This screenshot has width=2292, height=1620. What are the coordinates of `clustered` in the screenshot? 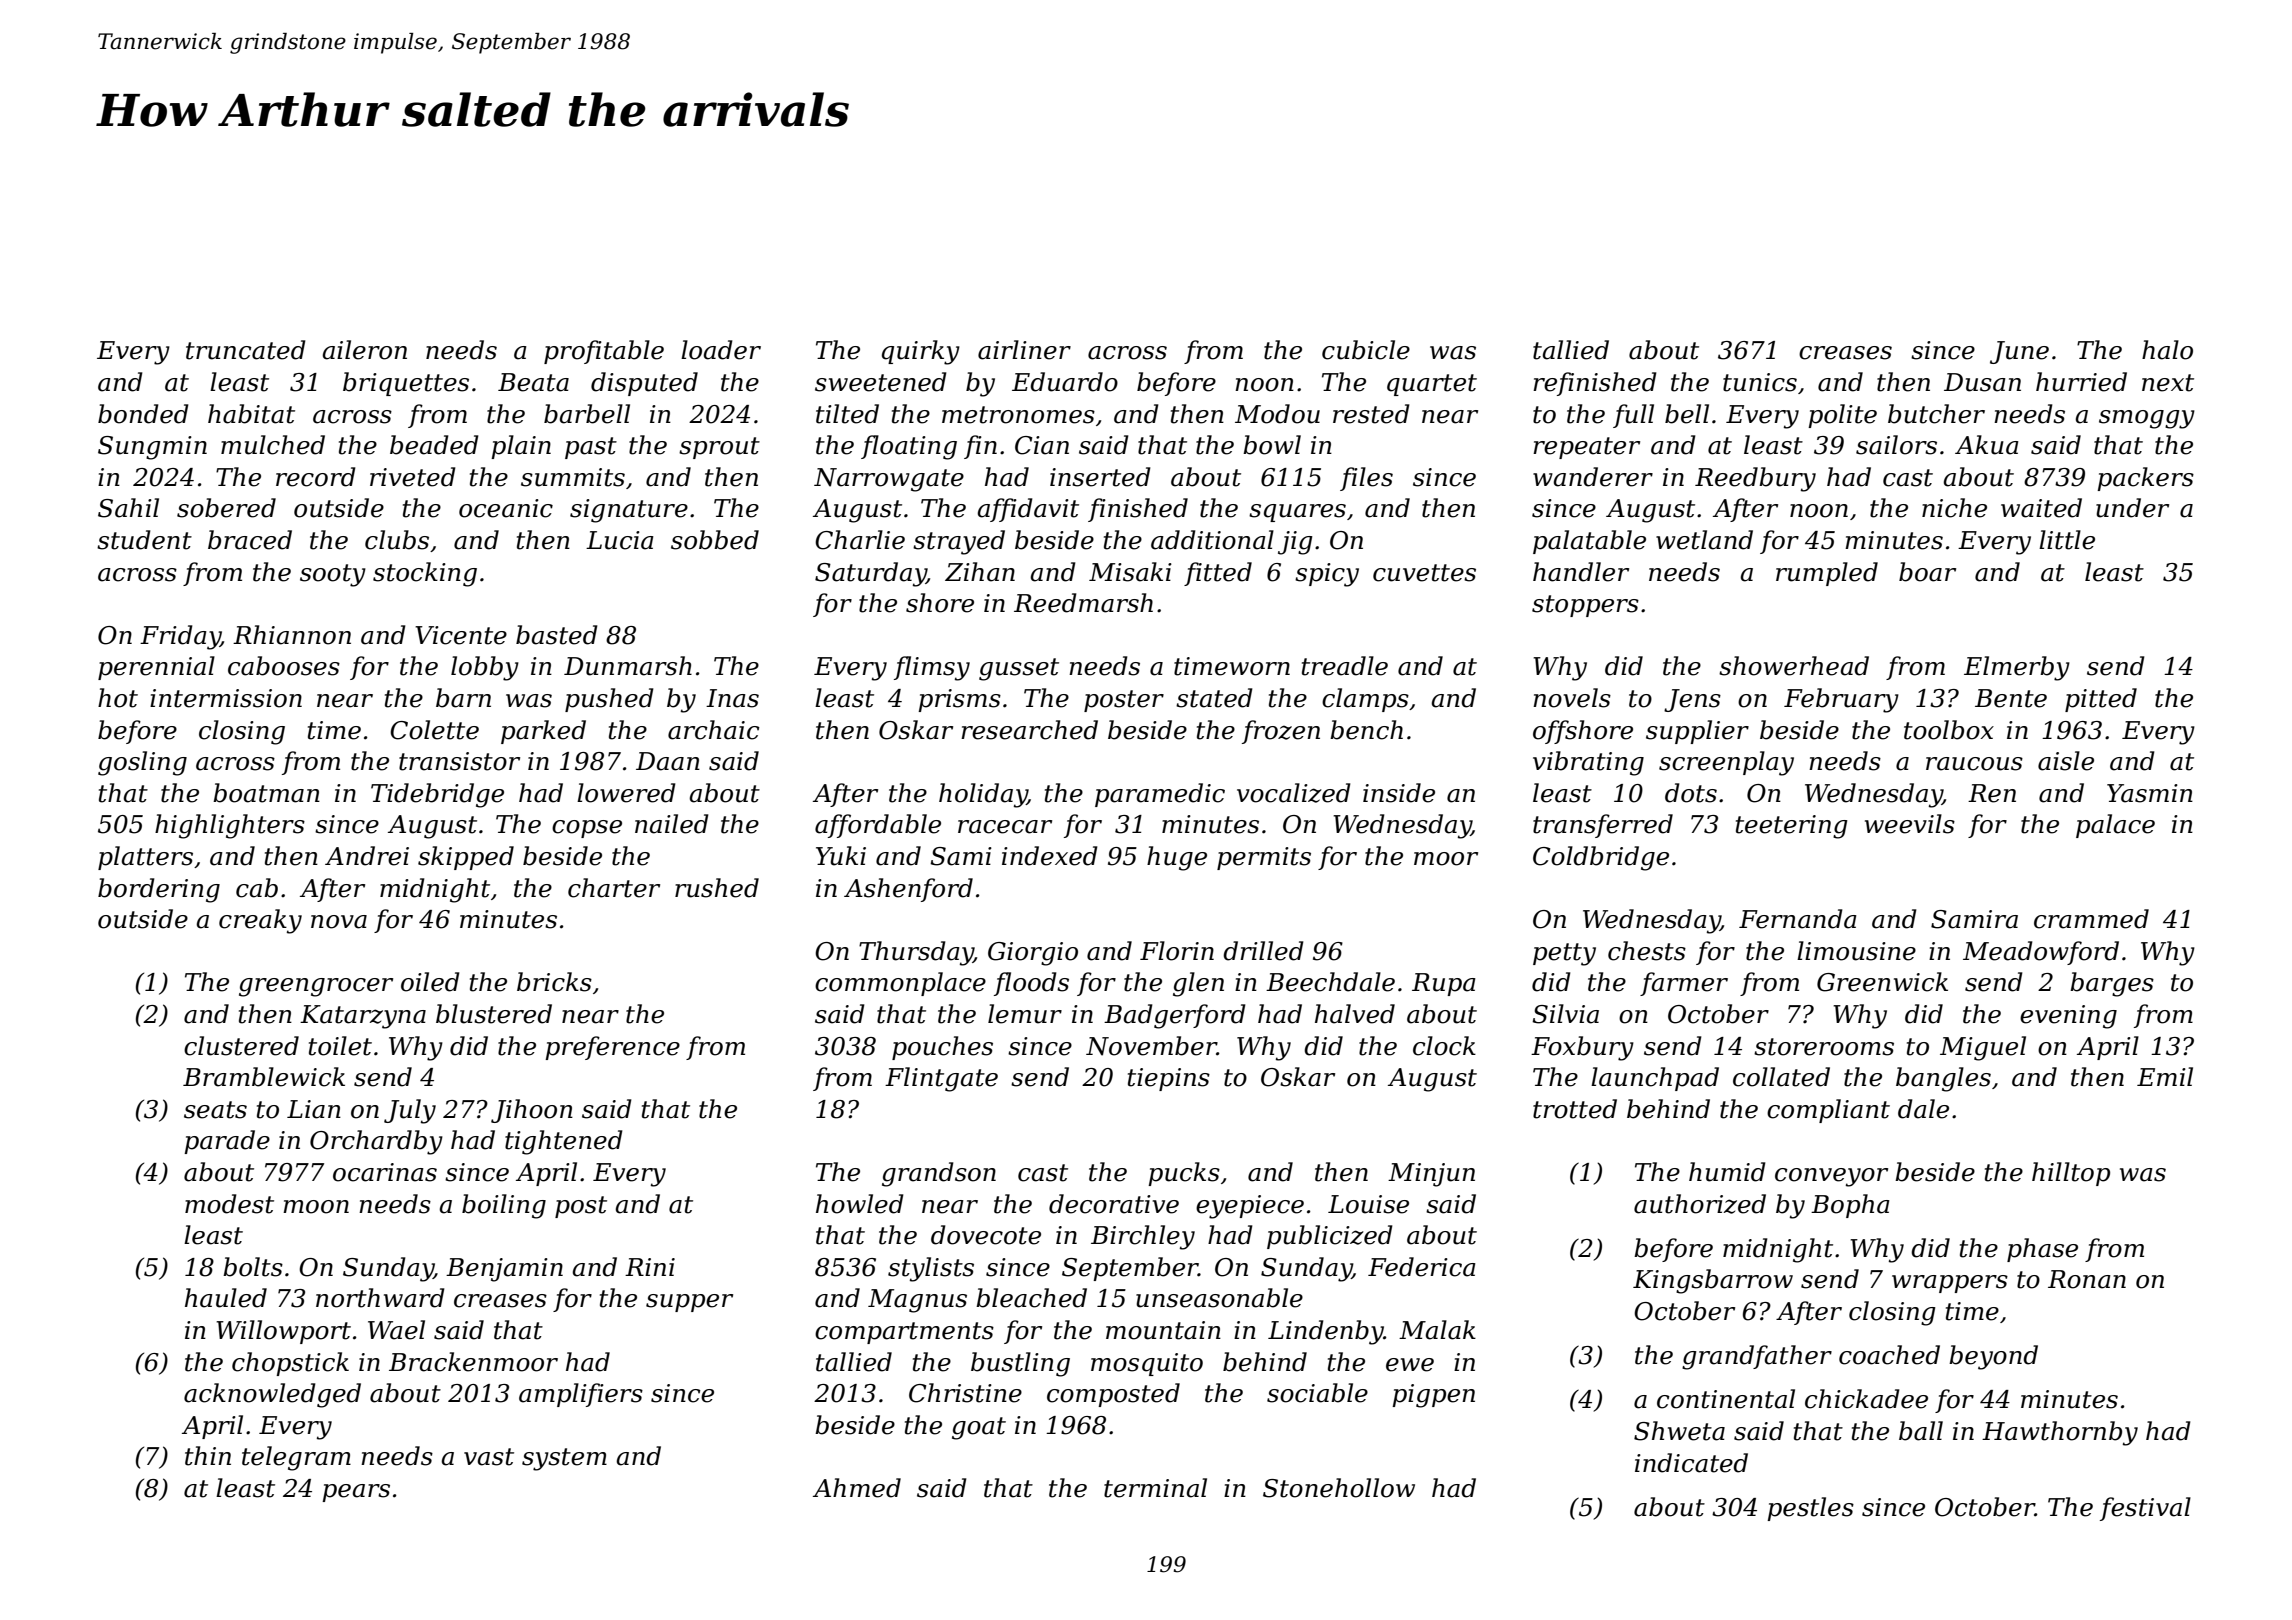 It's located at (241, 1046).
